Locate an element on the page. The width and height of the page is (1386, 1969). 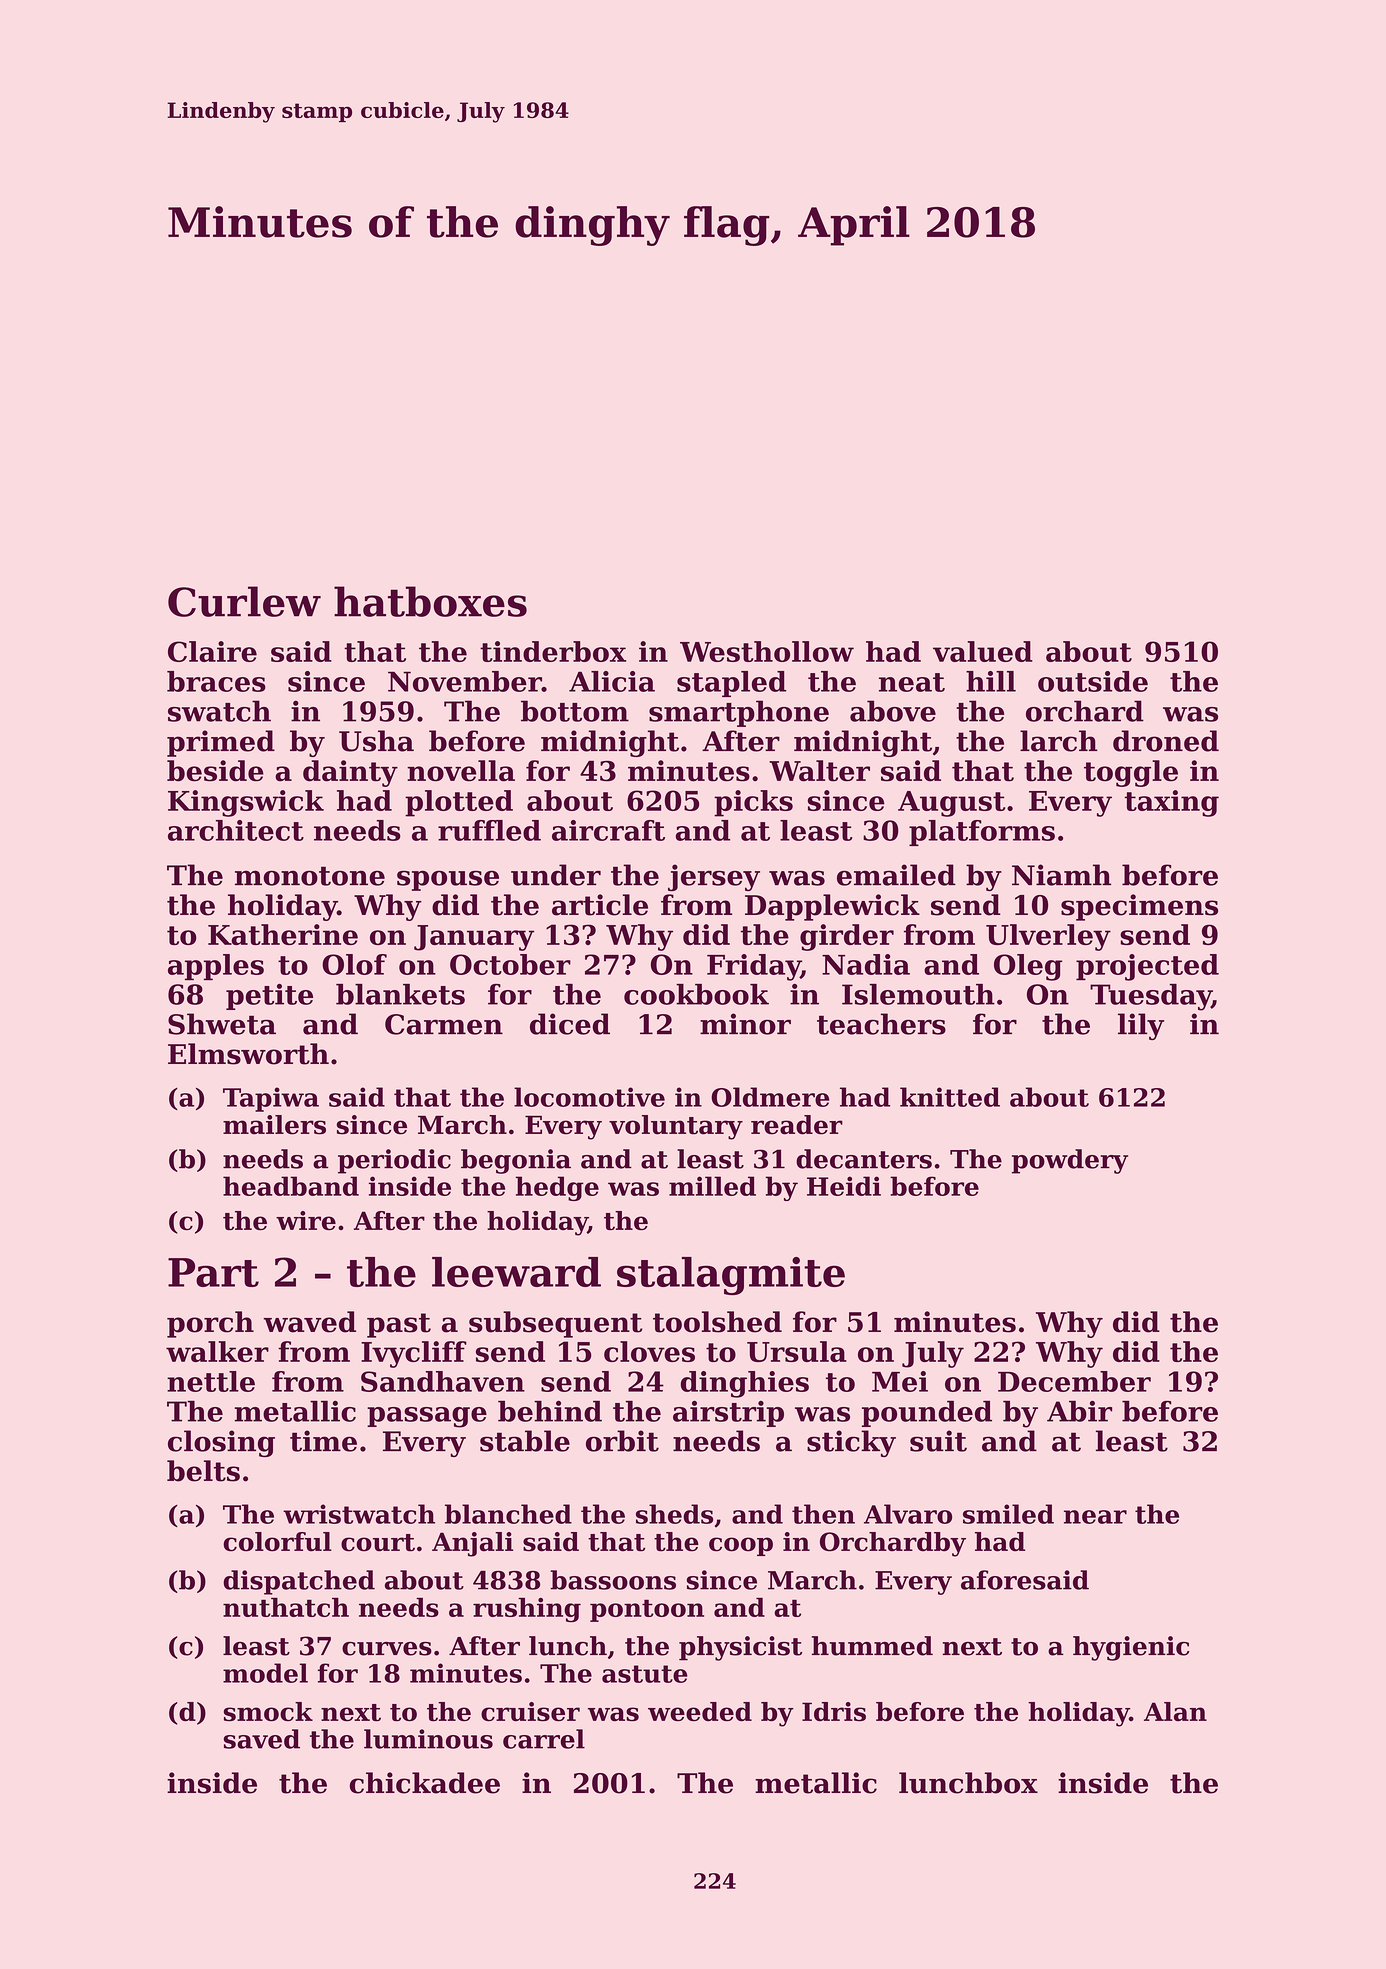
Curlew is located at coordinates (244, 601).
